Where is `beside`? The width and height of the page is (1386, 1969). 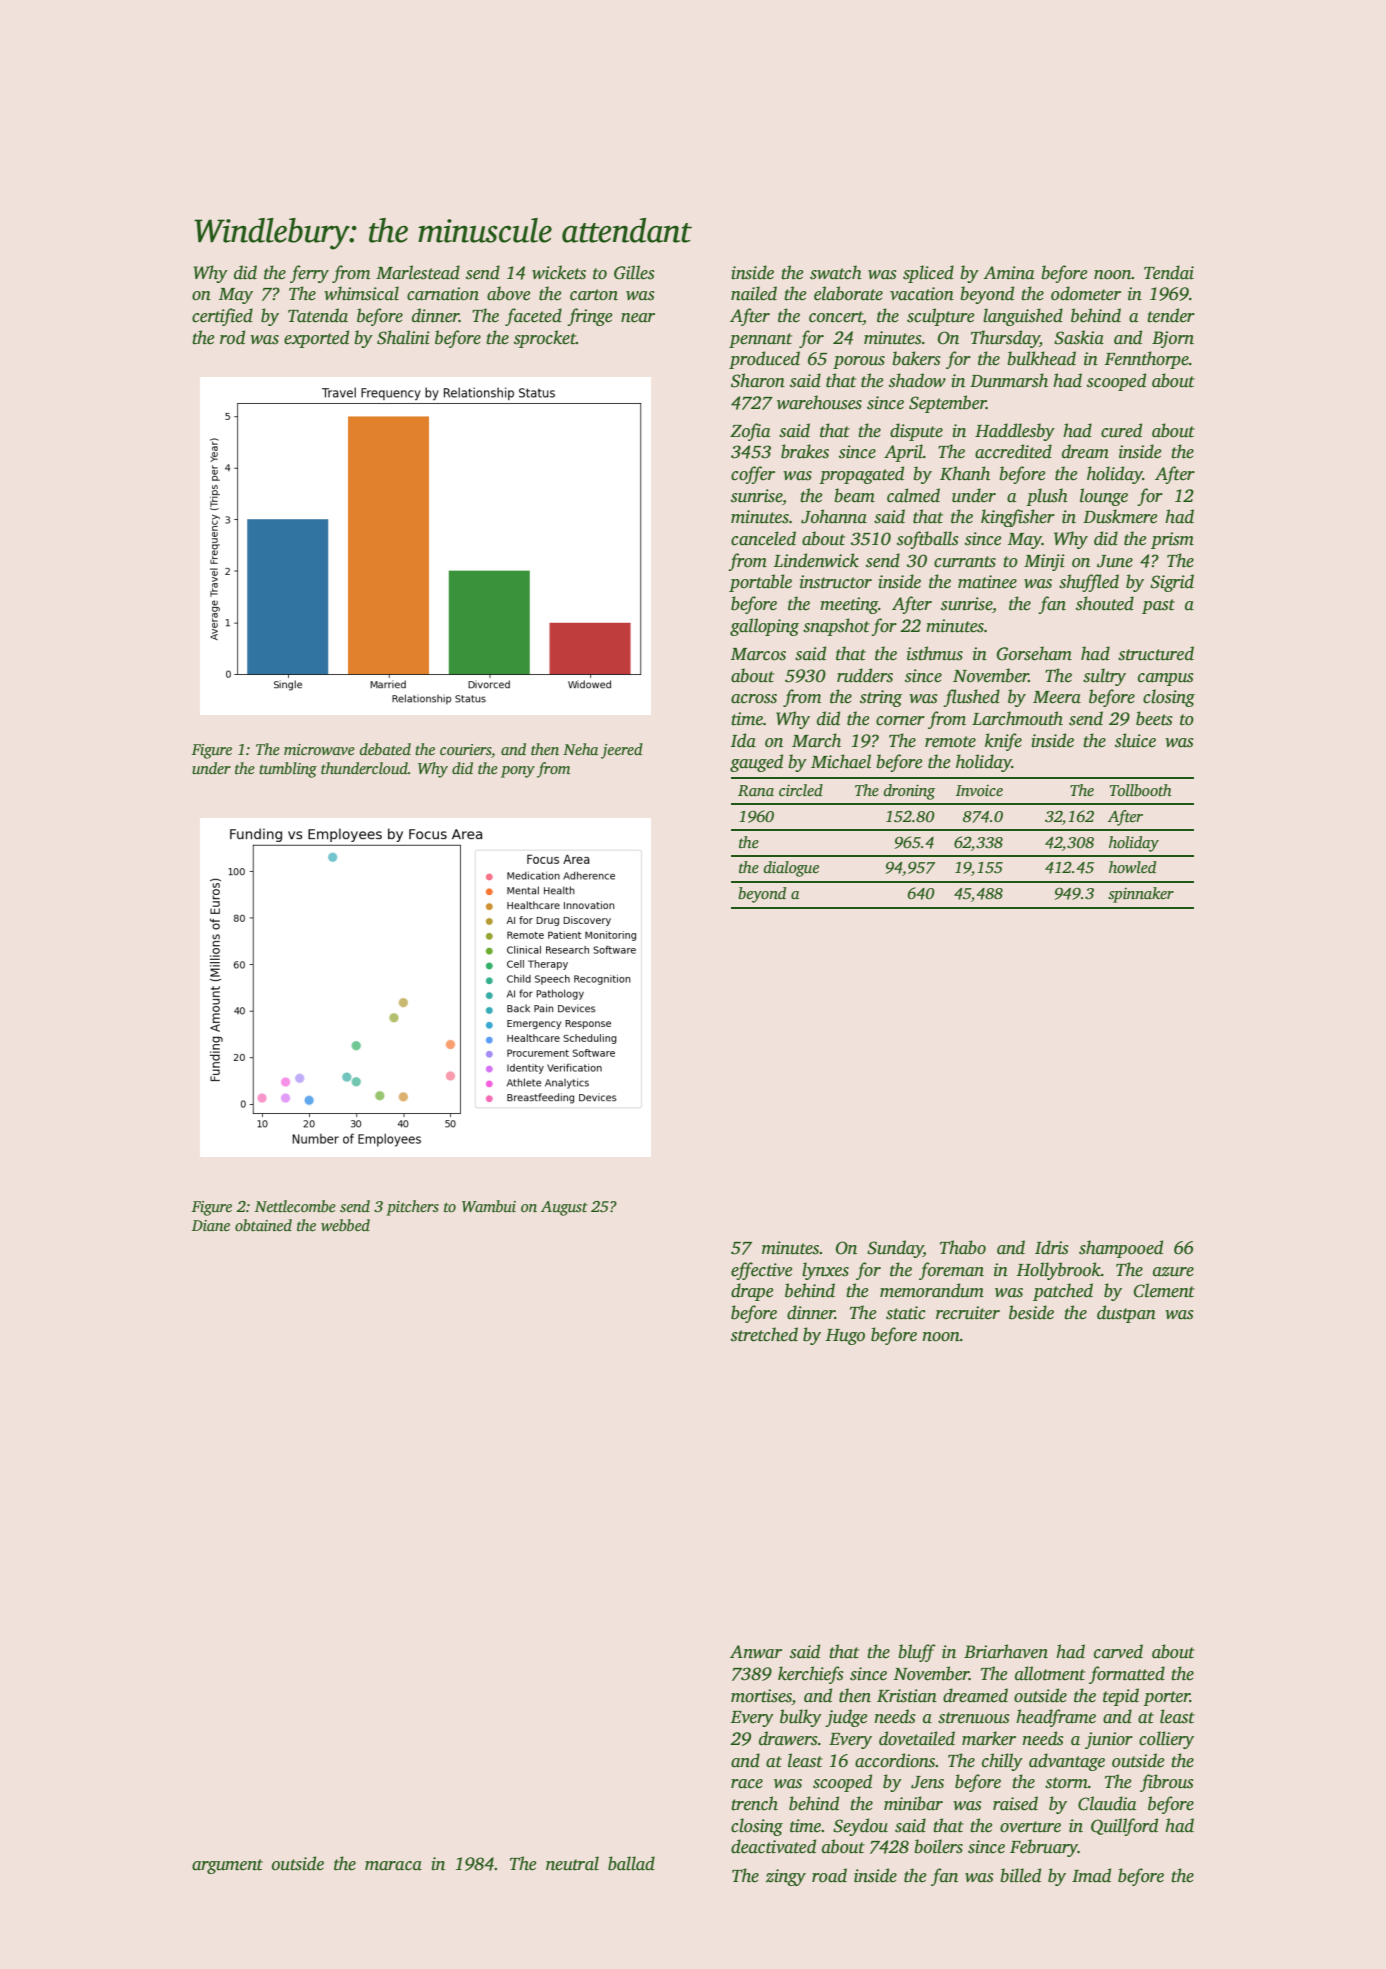
beside is located at coordinates (1031, 1312).
